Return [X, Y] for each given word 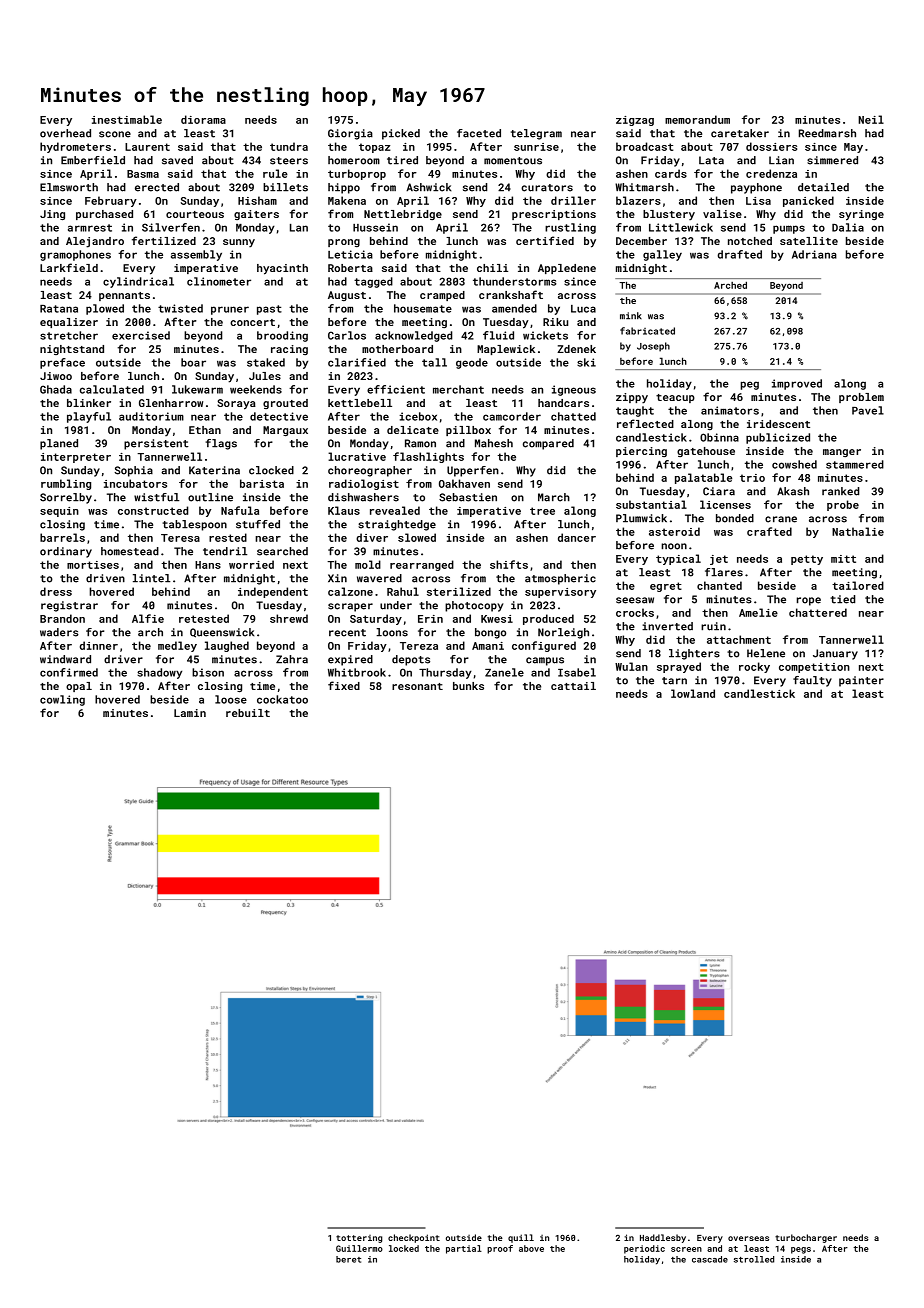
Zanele [504, 672]
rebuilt [248, 713]
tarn [674, 681]
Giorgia [350, 134]
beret [348, 1259]
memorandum [697, 119]
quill [521, 1238]
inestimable [127, 119]
